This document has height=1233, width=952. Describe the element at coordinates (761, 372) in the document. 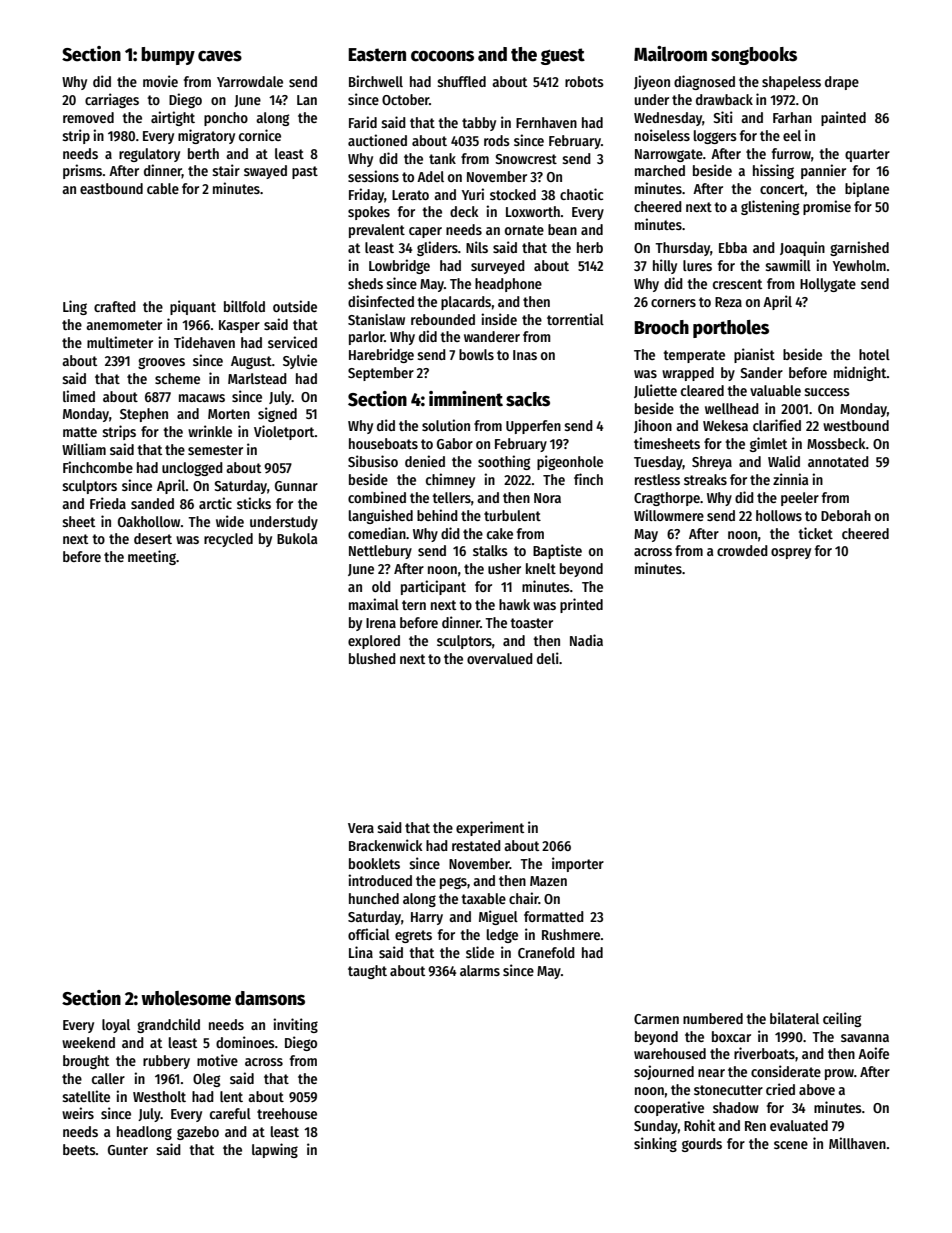

I see `Sander` at that location.
